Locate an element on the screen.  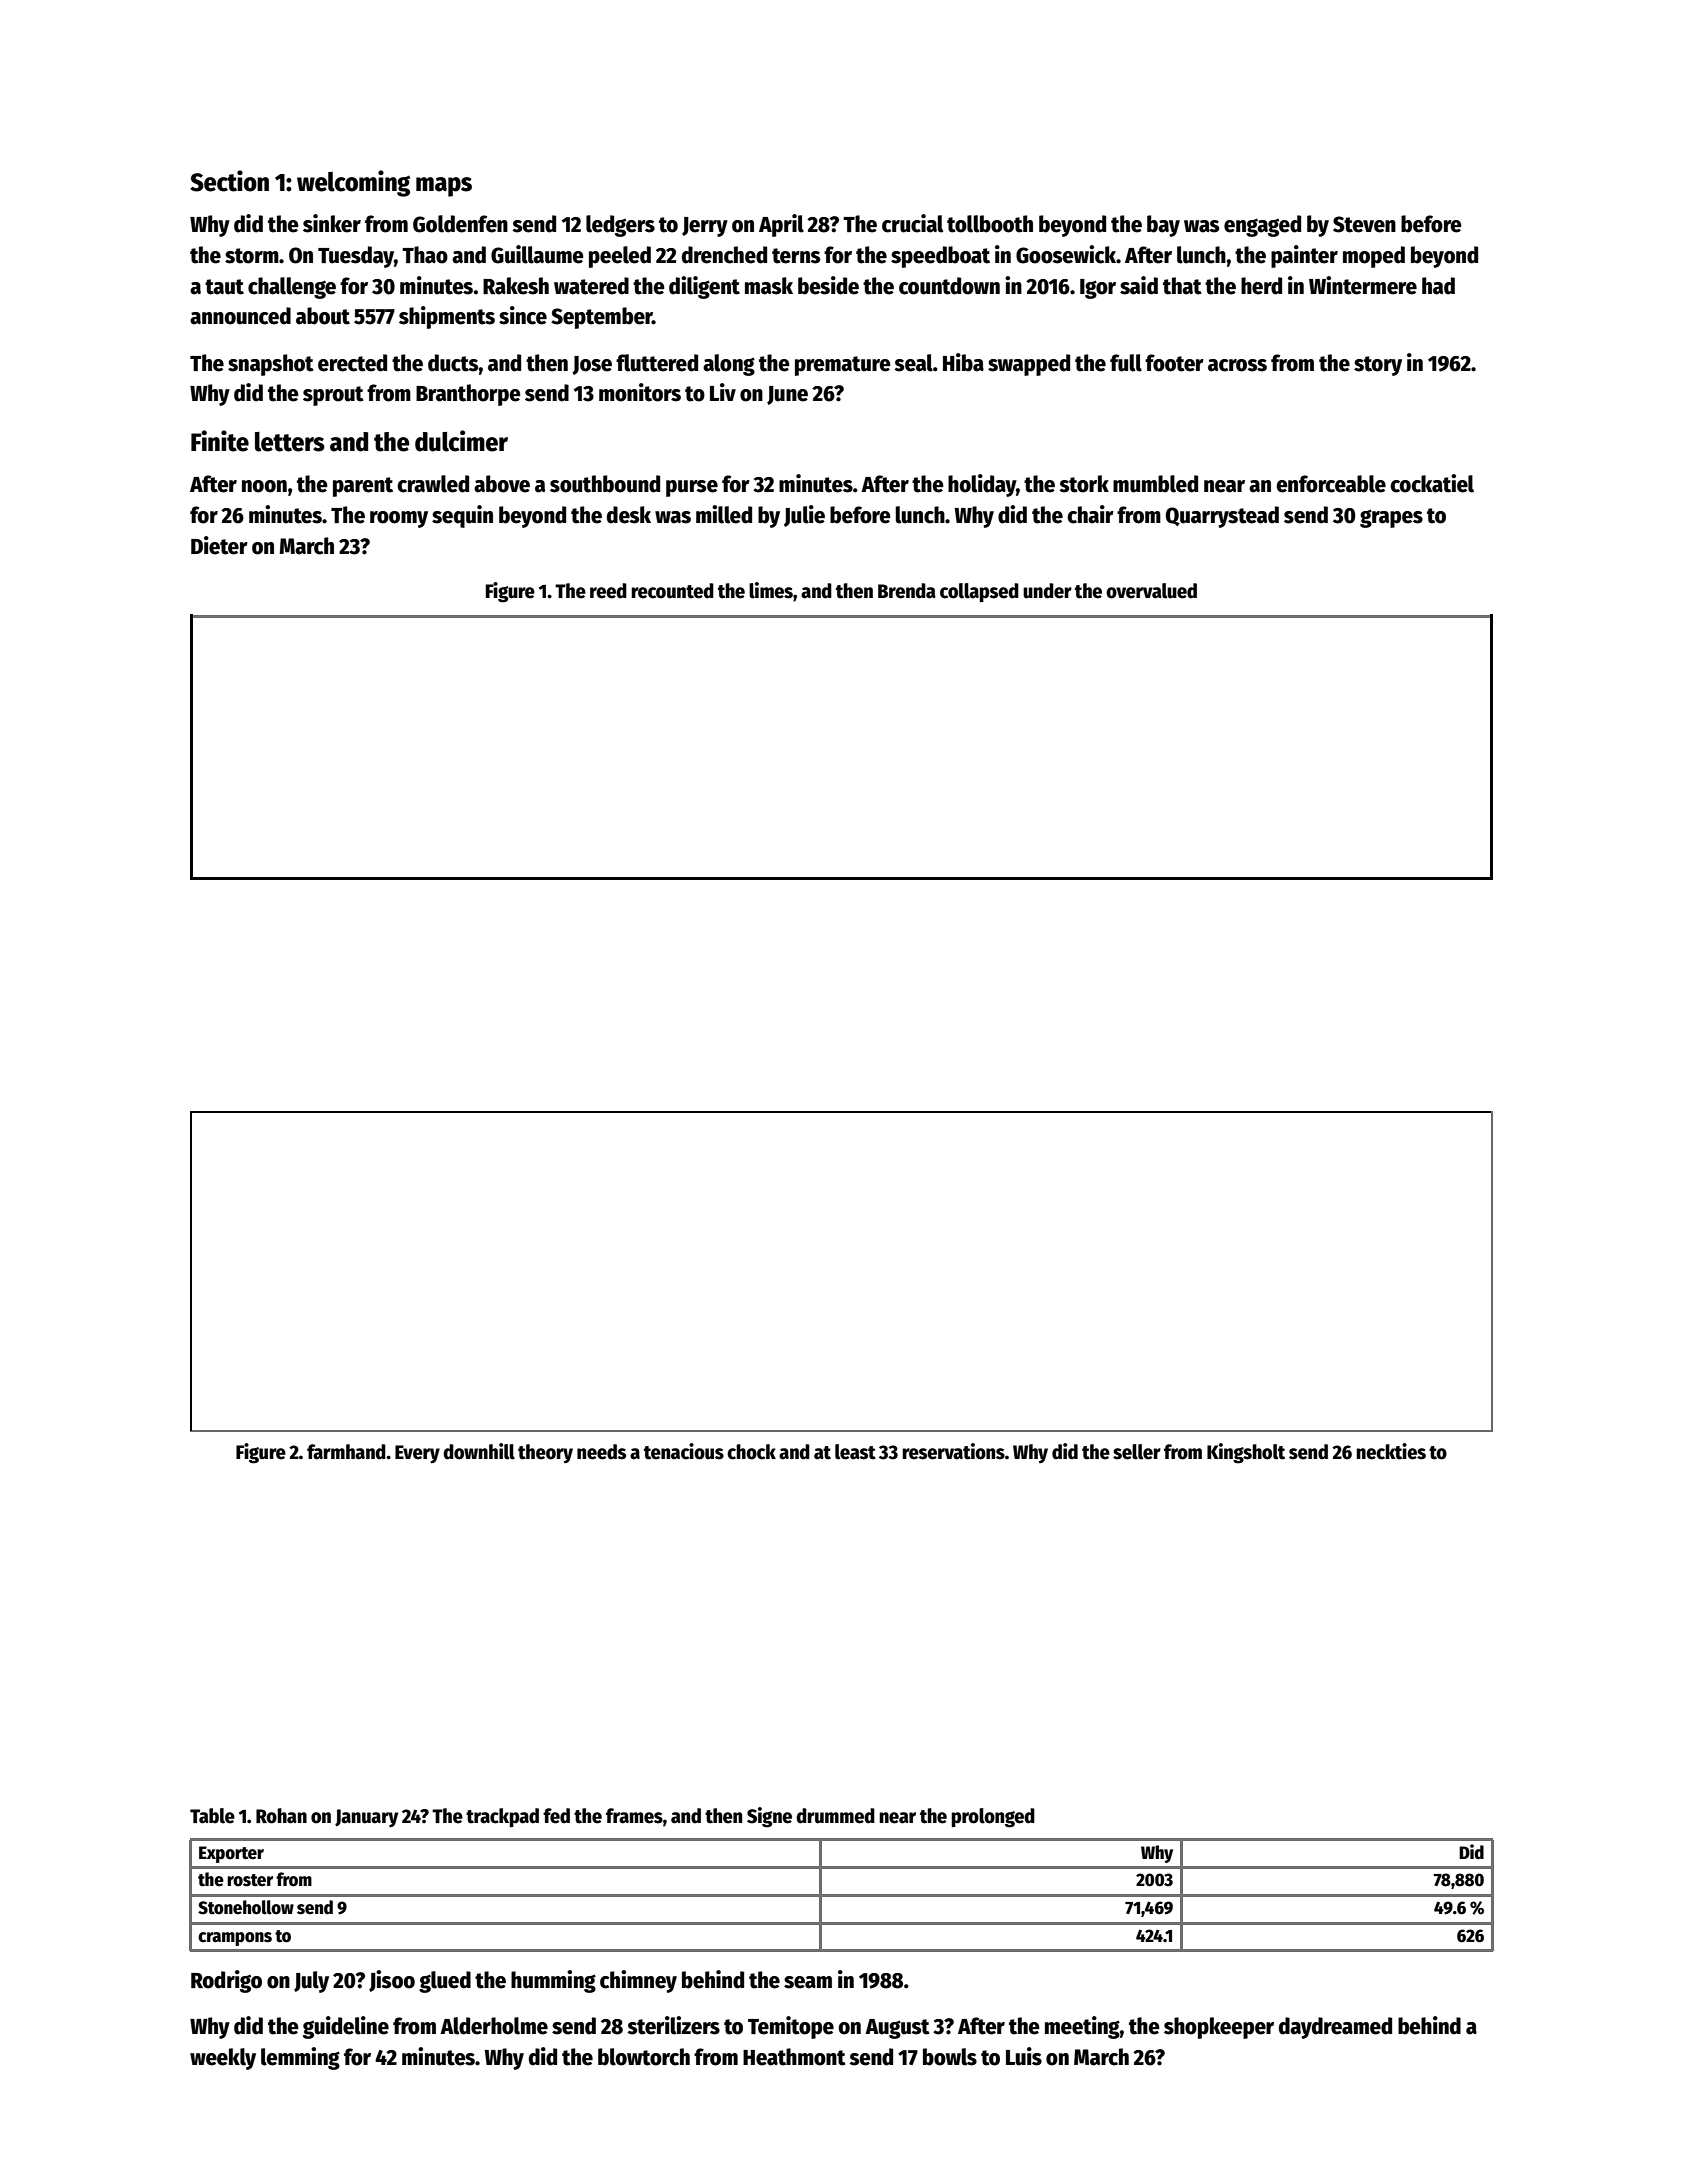
Dieter is located at coordinates (219, 545).
